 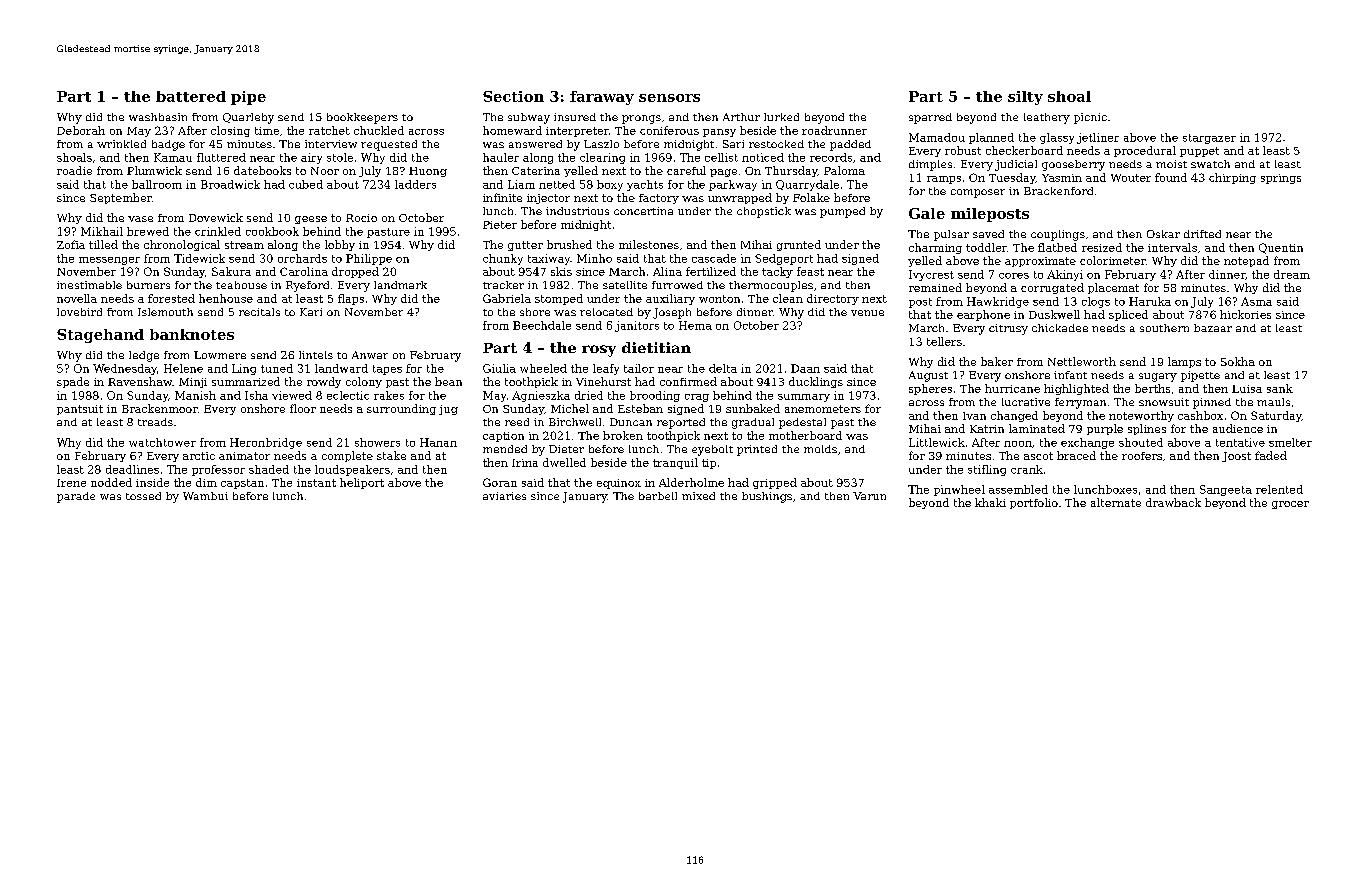 What do you see at coordinates (1281, 179) in the screenshot?
I see `springs` at bounding box center [1281, 179].
